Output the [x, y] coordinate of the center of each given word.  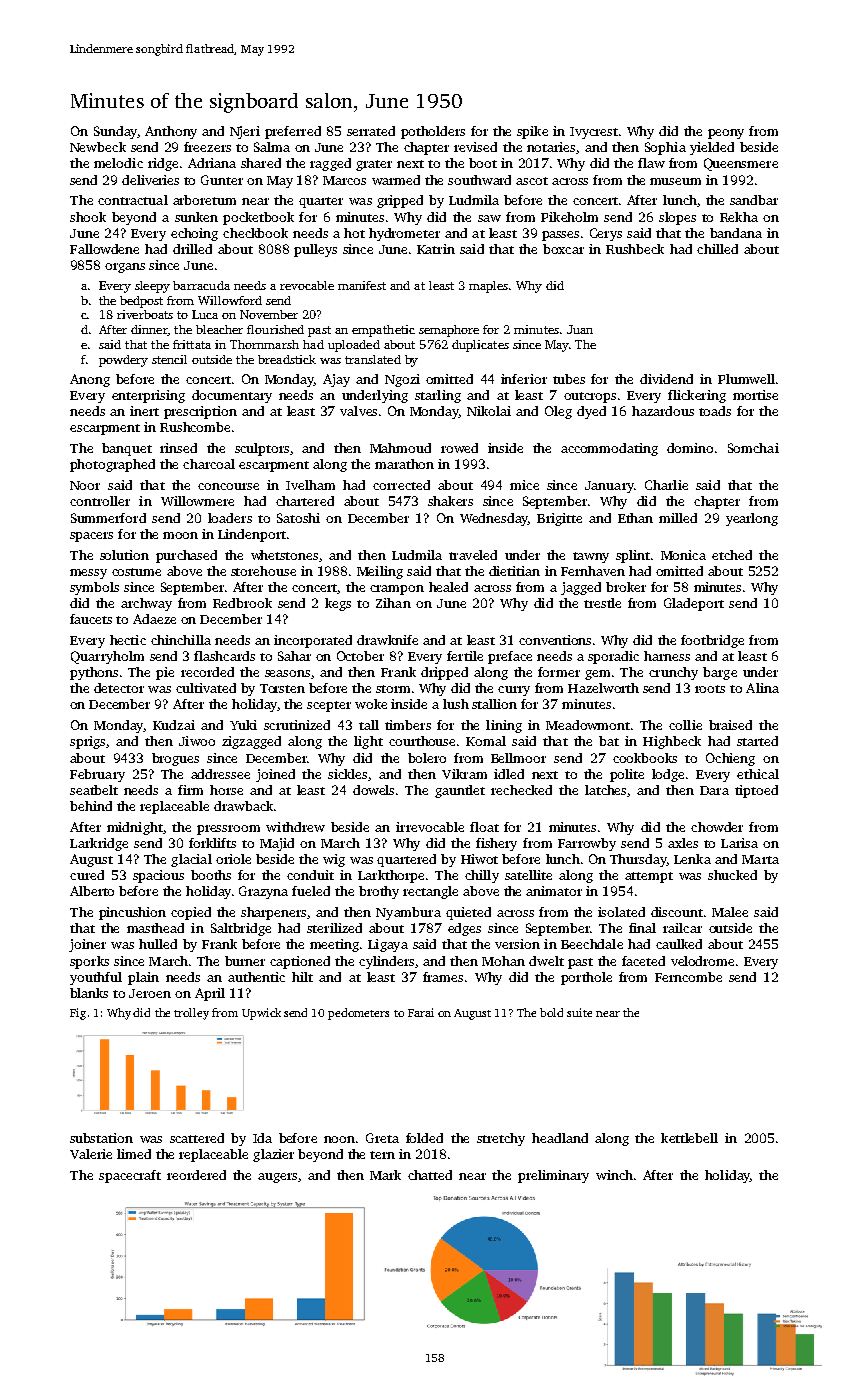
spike [532, 132]
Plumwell [746, 379]
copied [191, 913]
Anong [90, 380]
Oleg [558, 412]
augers [277, 1178]
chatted [430, 1175]
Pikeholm [569, 217]
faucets [91, 619]
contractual [133, 200]
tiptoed [756, 791]
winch [614, 1175]
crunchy [673, 673]
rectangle [430, 892]
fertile [465, 656]
